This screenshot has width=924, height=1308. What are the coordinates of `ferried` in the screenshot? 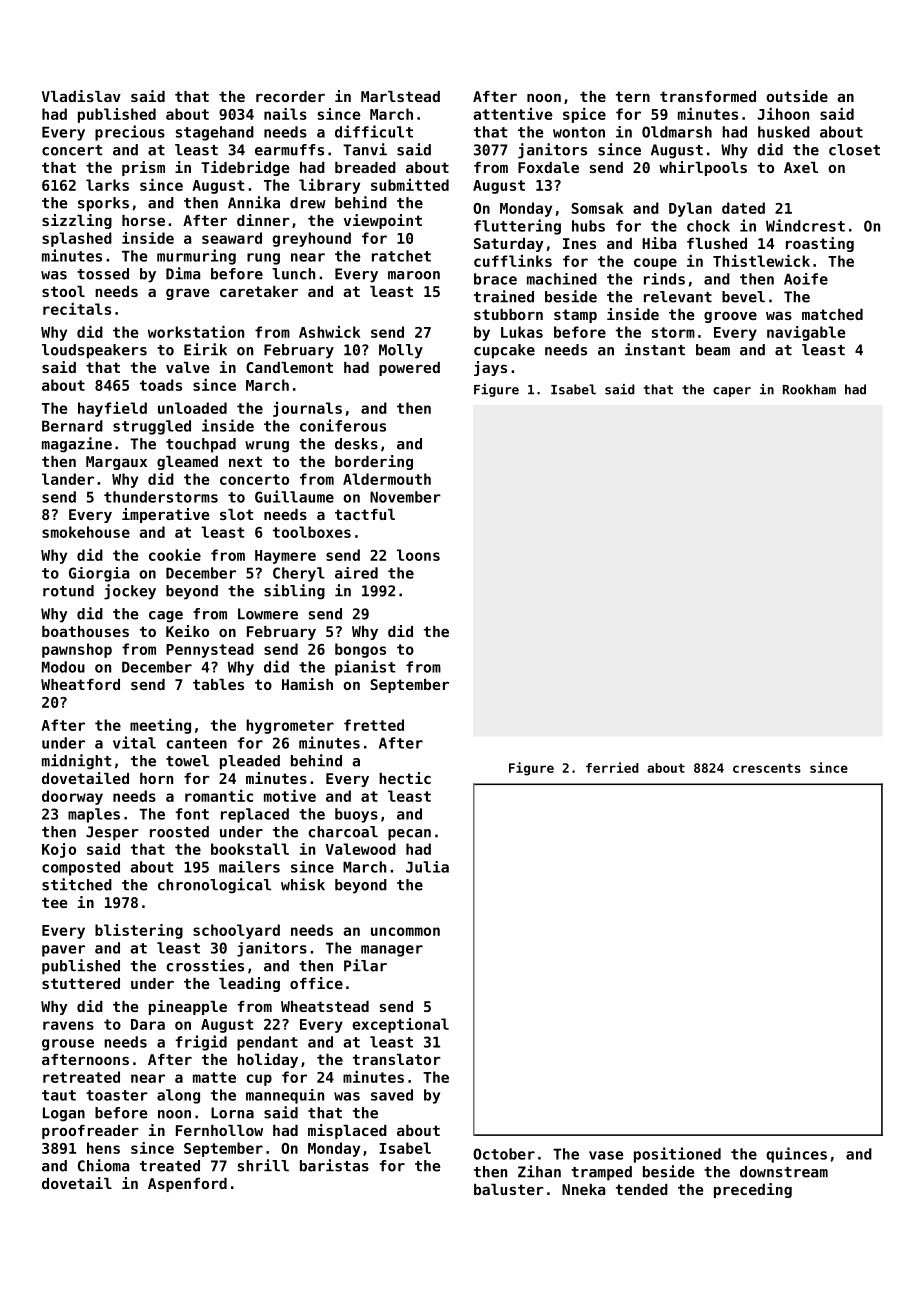 It's located at (612, 767).
